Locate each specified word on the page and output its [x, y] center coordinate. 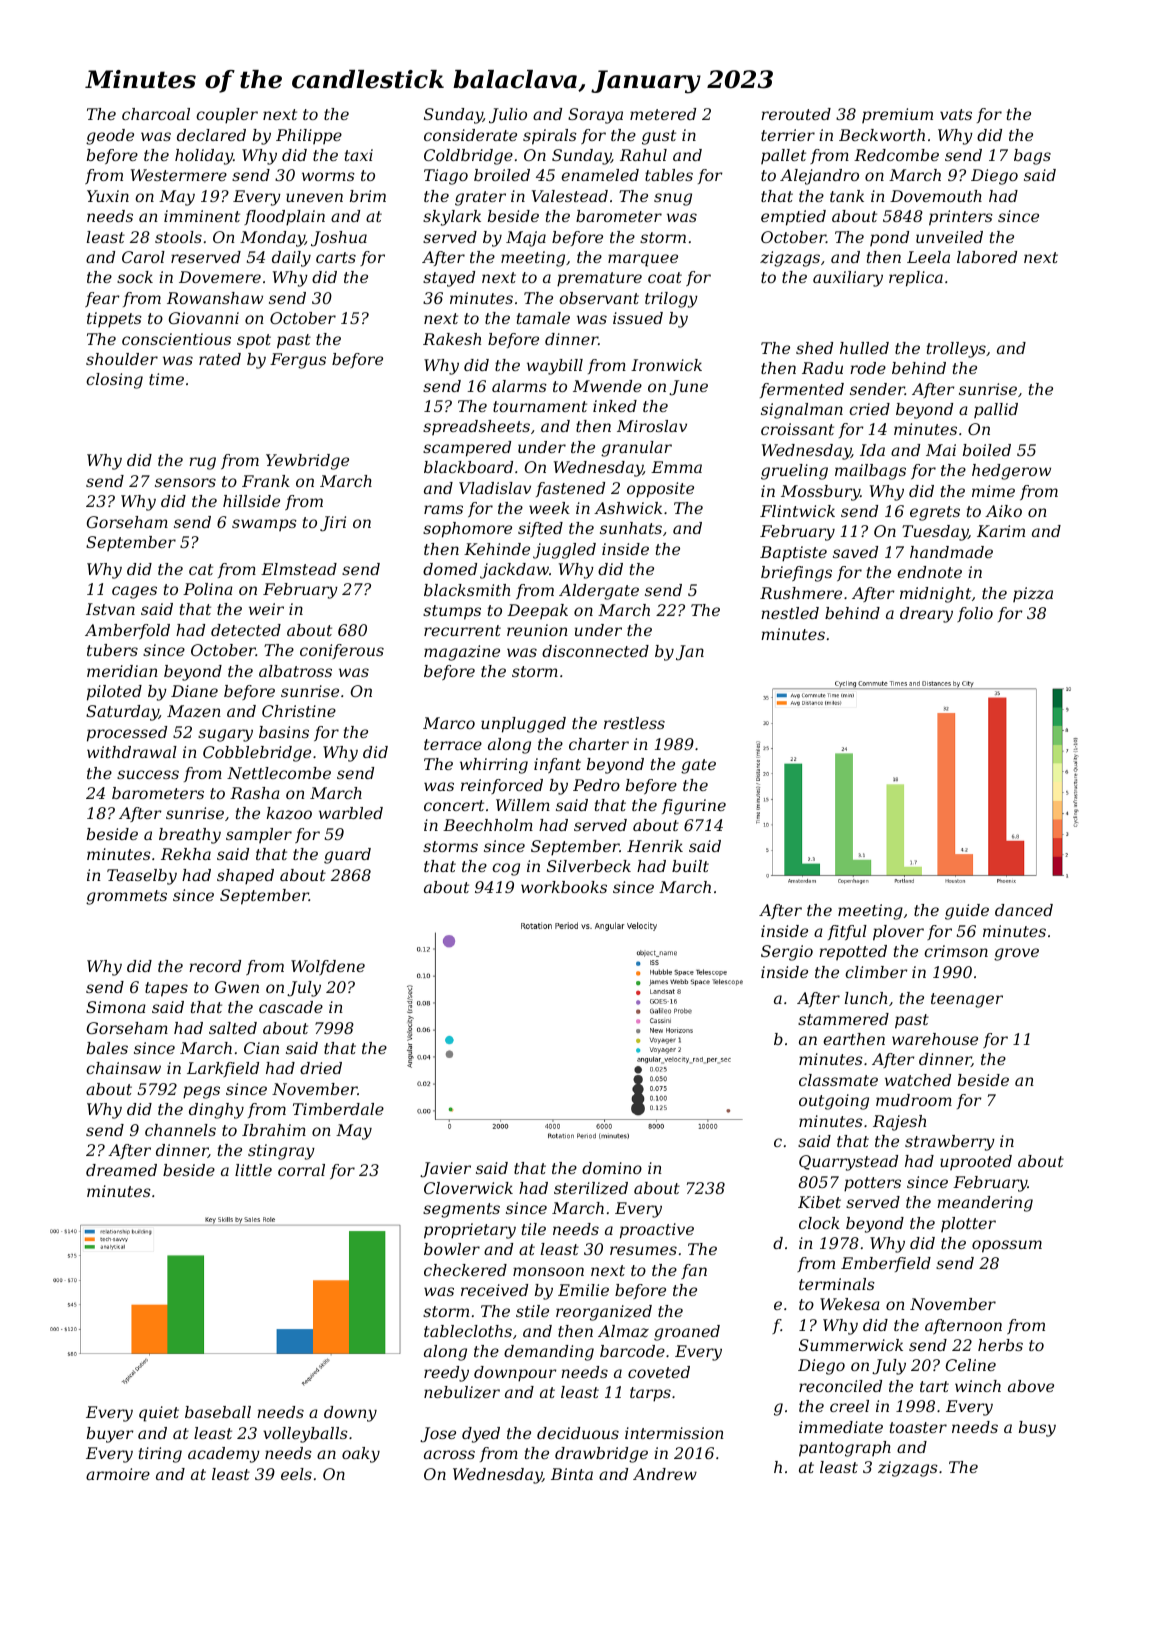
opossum [1007, 1246]
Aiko [1003, 511]
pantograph [845, 1449]
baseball [218, 1412]
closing [114, 381]
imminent [202, 216]
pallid [996, 410]
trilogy [671, 300]
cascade [291, 1007]
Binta [572, 1474]
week [549, 508]
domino [612, 1168]
